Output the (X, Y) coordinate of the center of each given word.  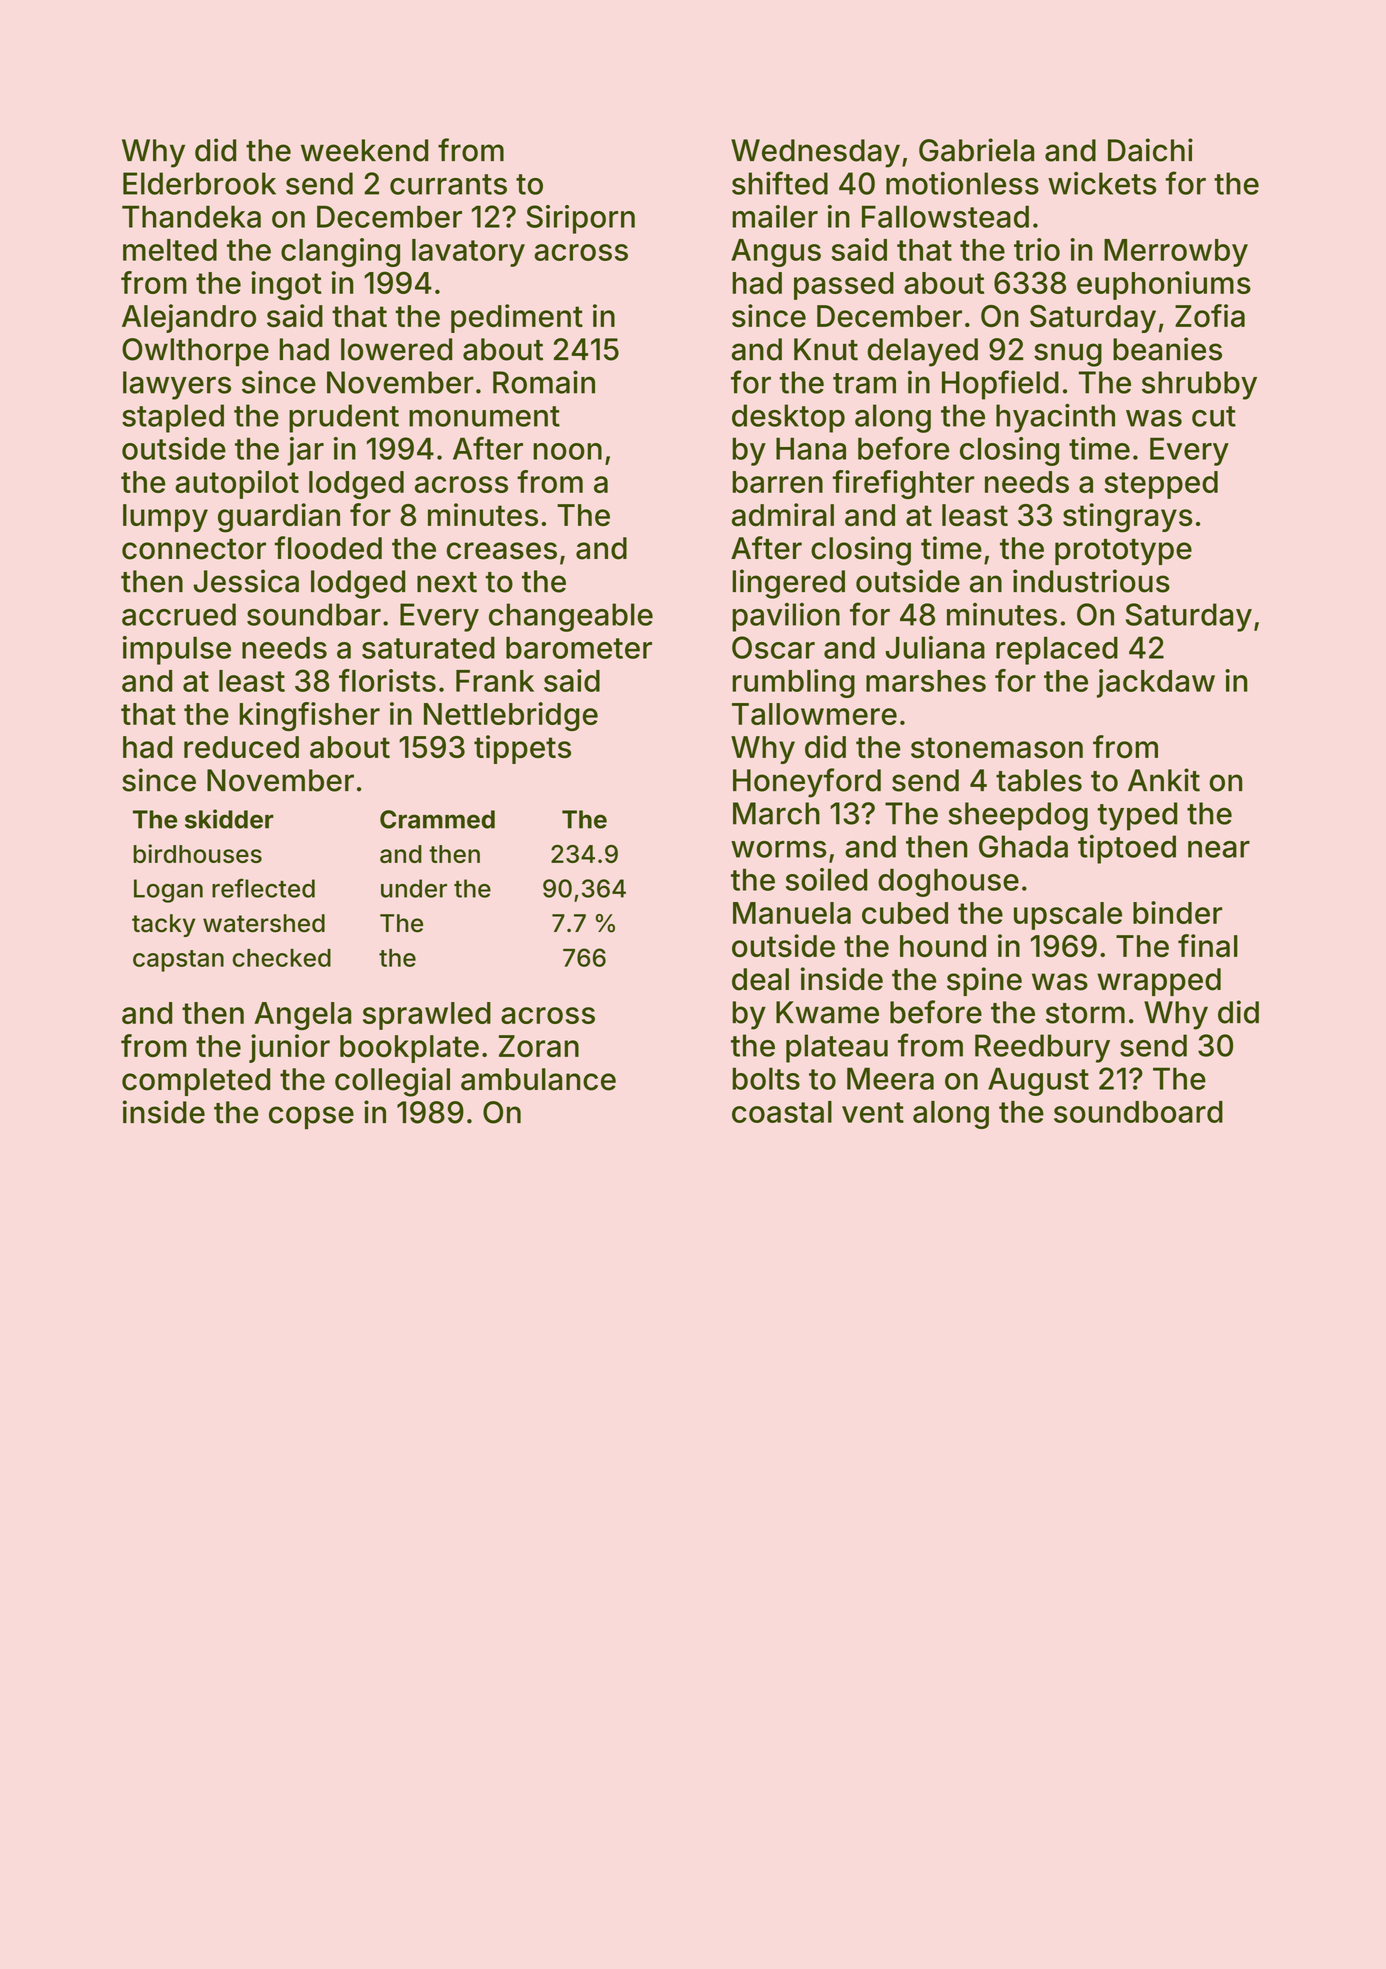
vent (873, 1112)
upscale (1068, 916)
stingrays (1127, 518)
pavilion (786, 617)
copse (311, 1118)
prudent (344, 418)
